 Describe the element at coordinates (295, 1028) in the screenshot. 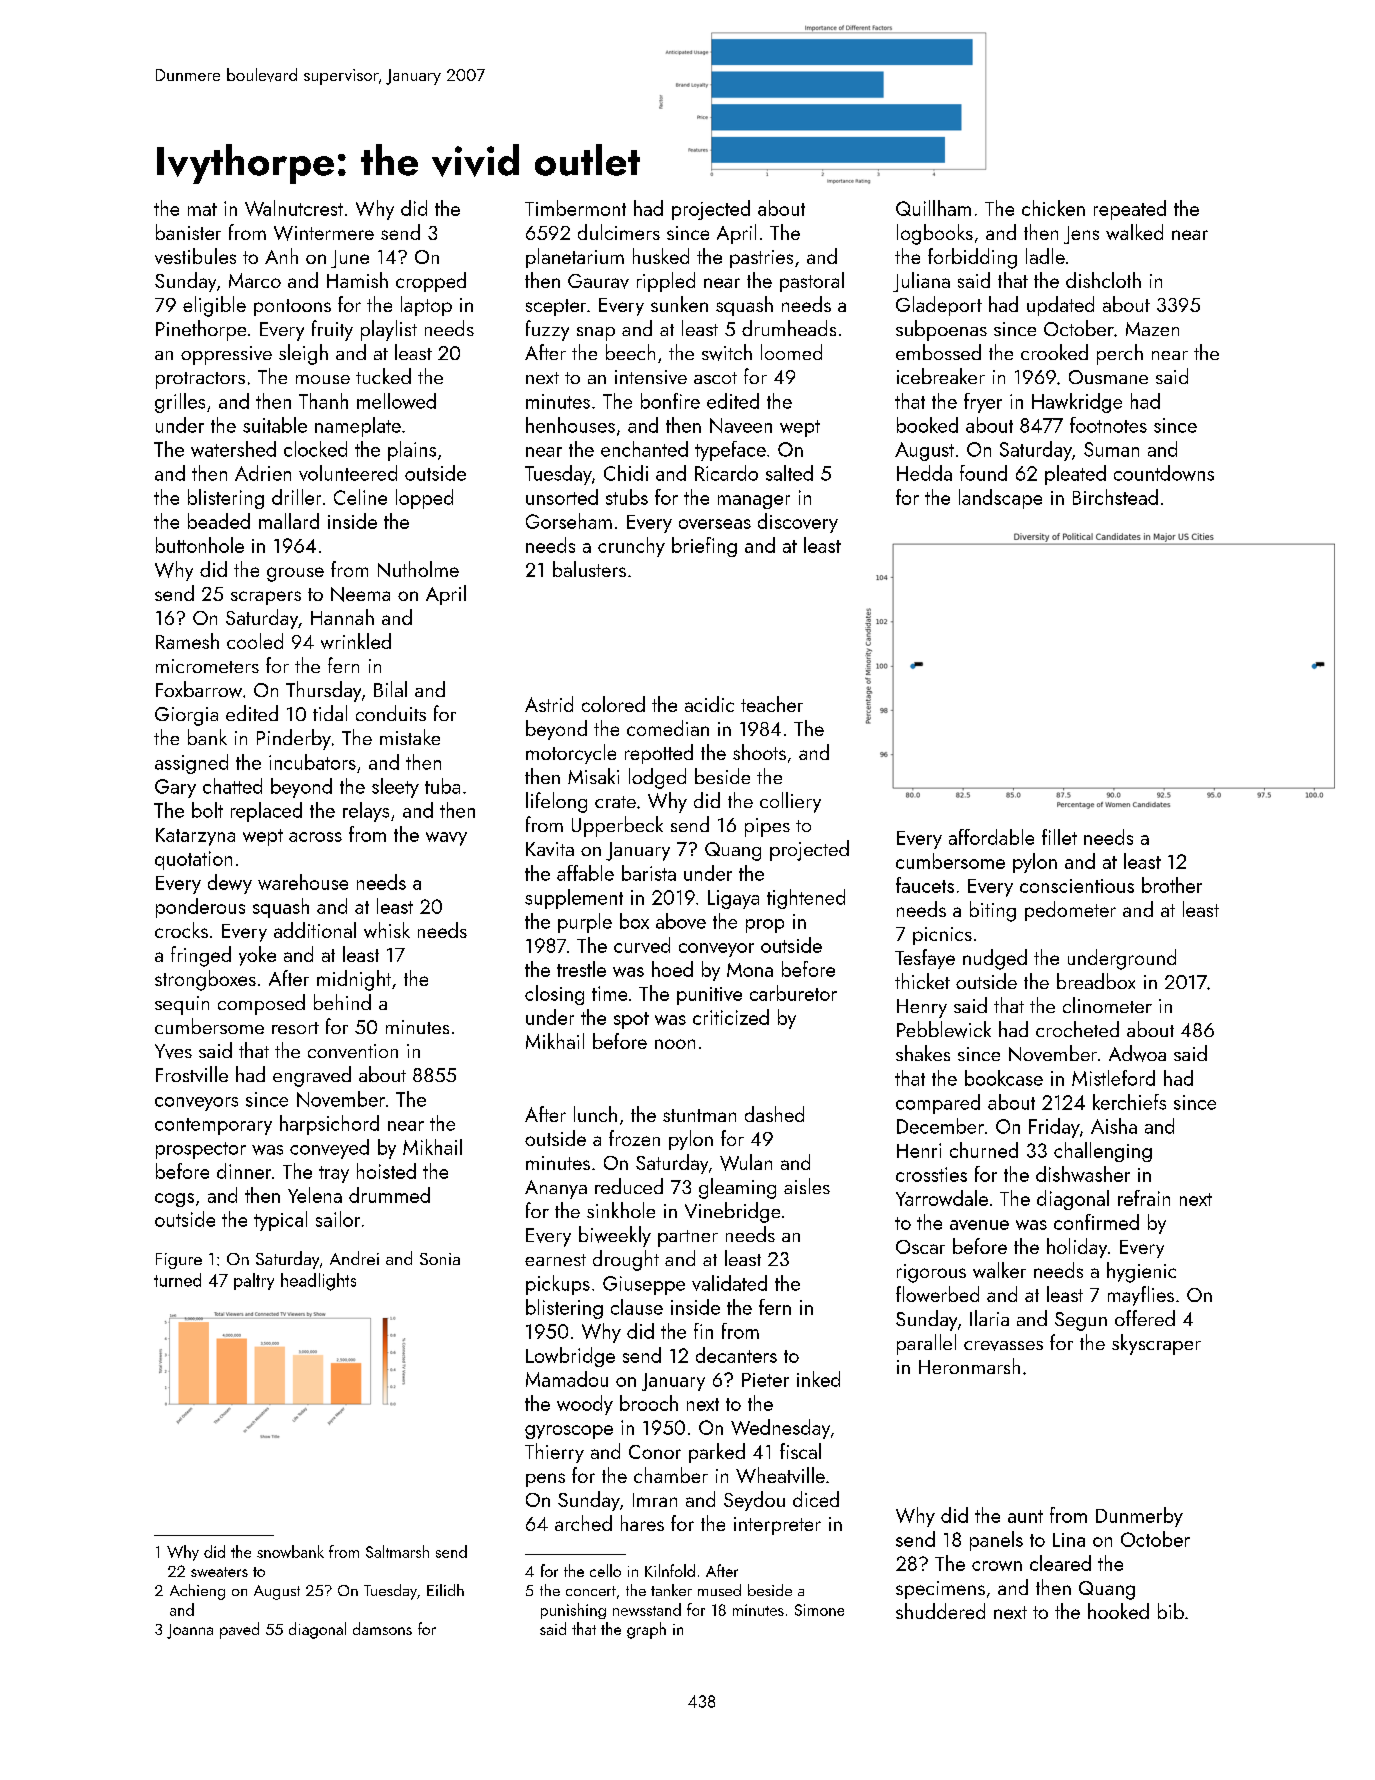

I see `resort` at that location.
